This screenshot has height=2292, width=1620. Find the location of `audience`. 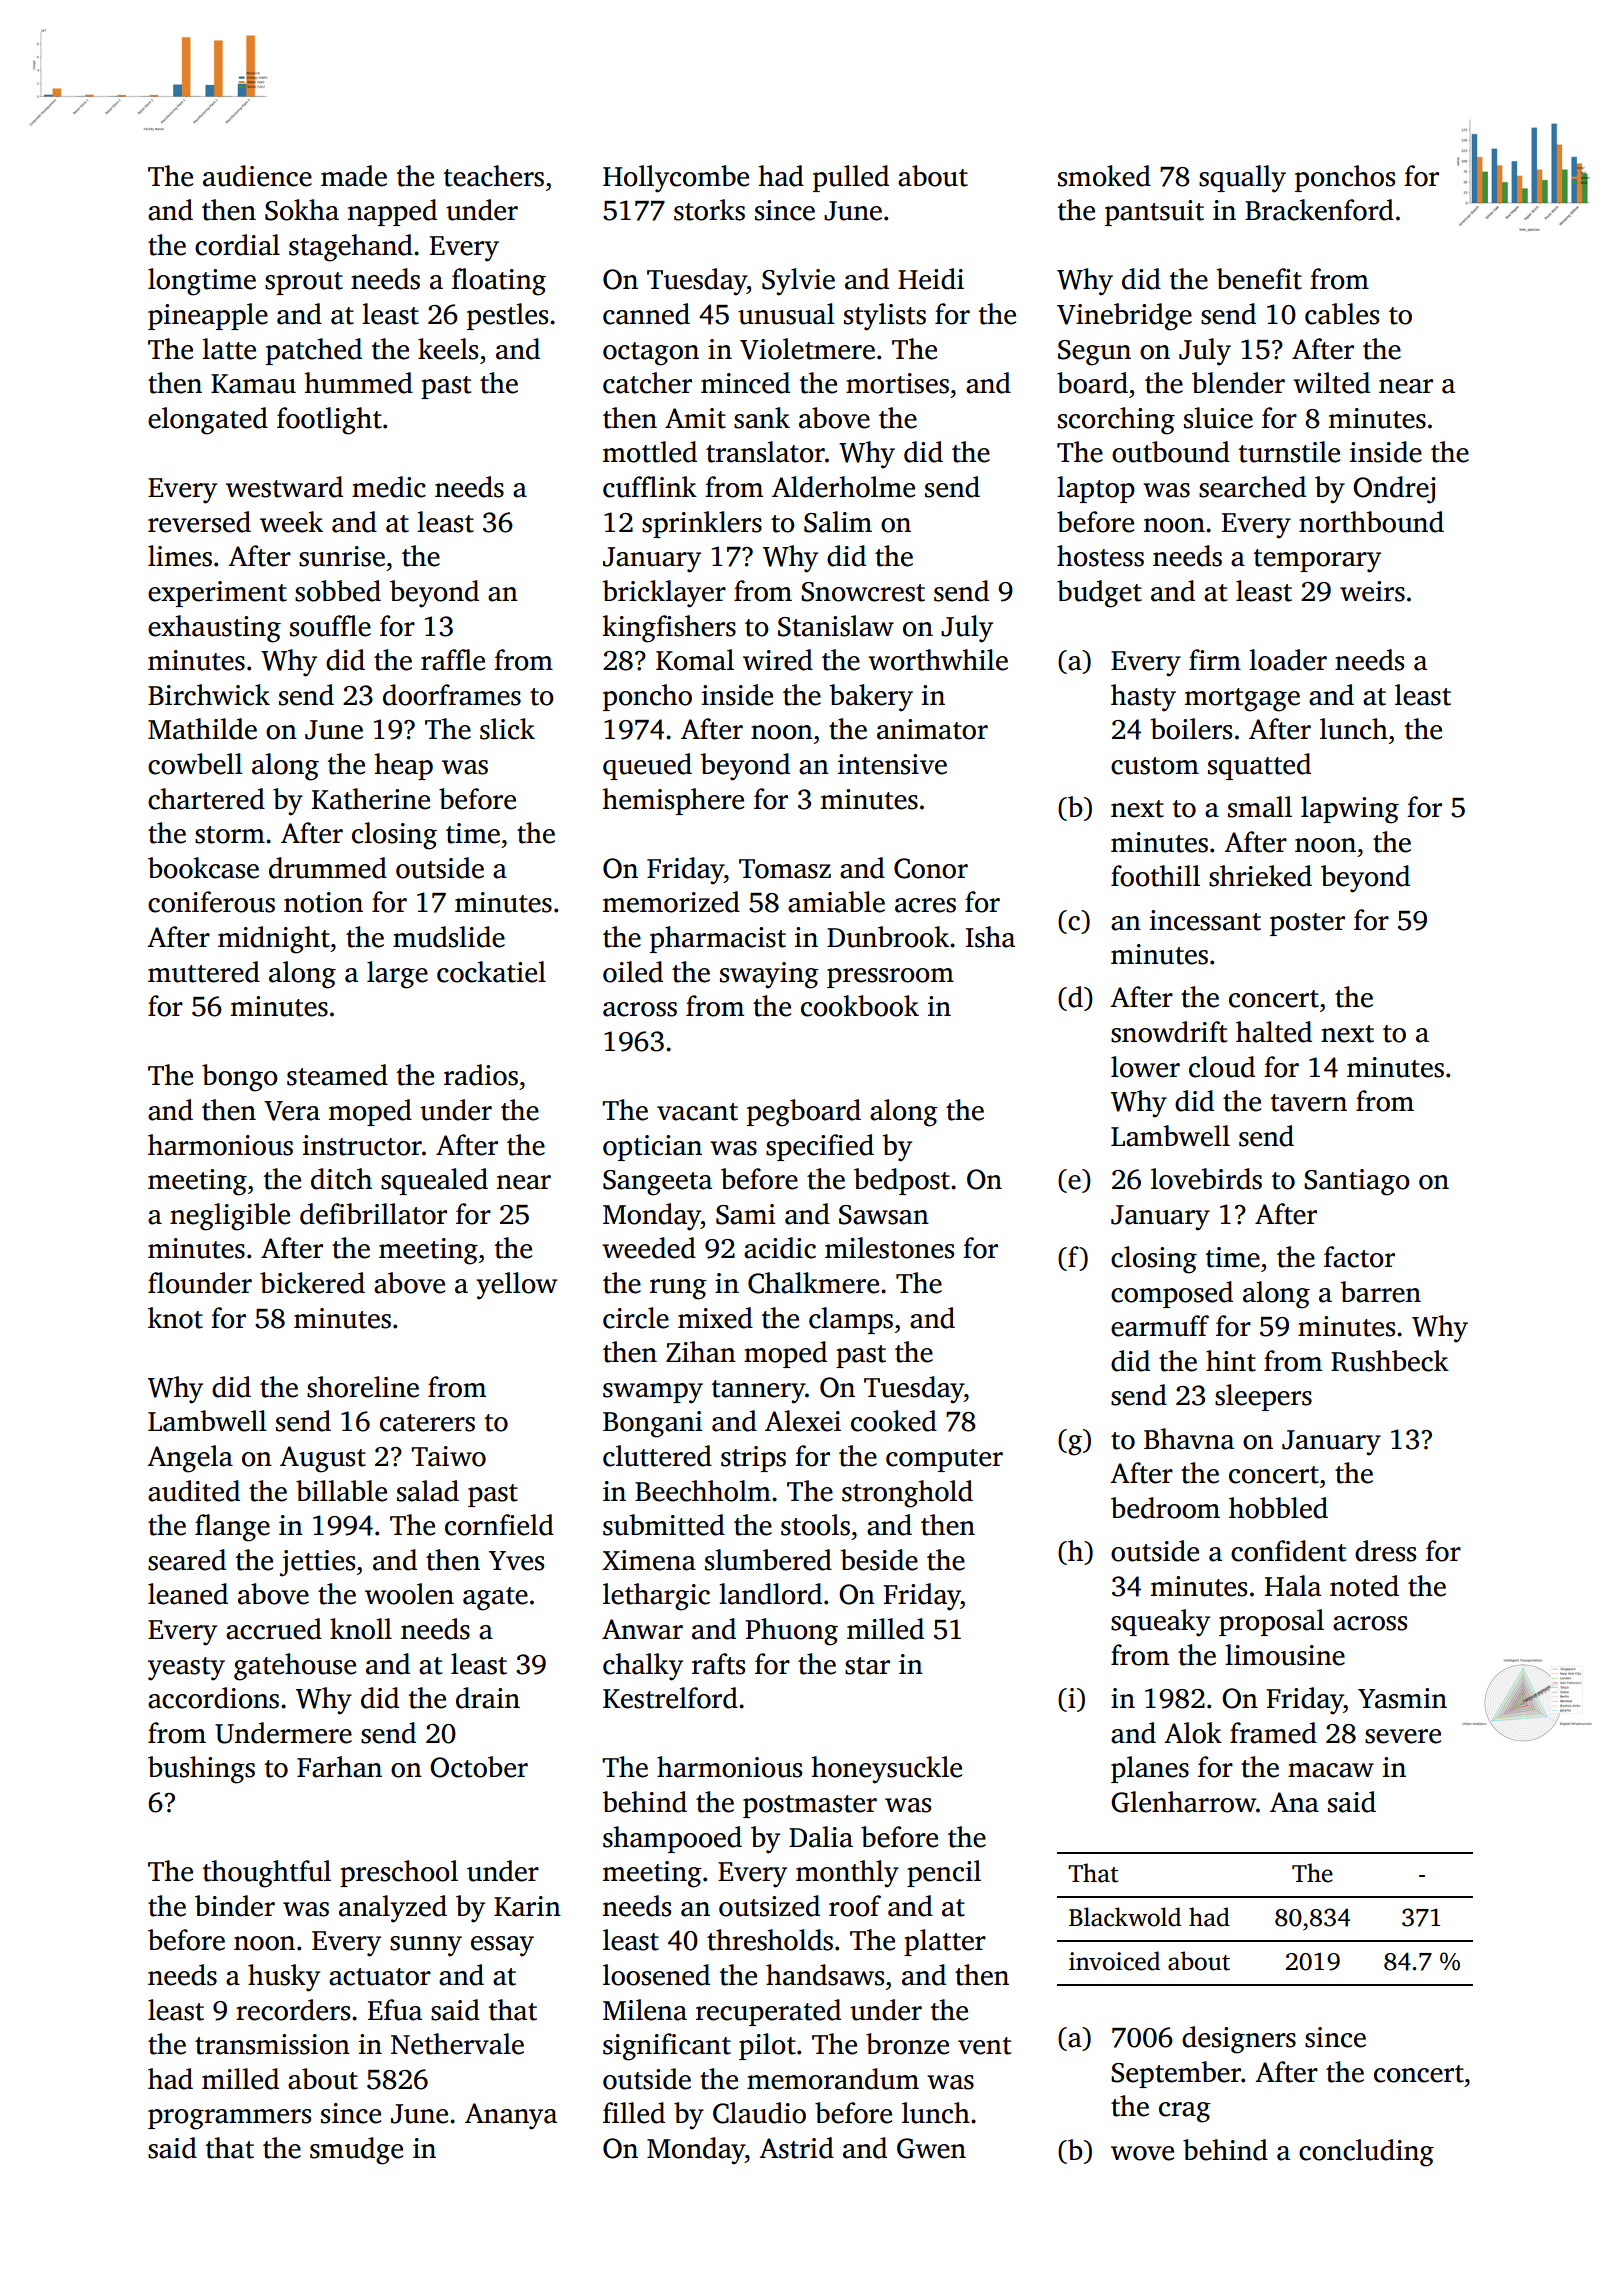

audience is located at coordinates (257, 176).
